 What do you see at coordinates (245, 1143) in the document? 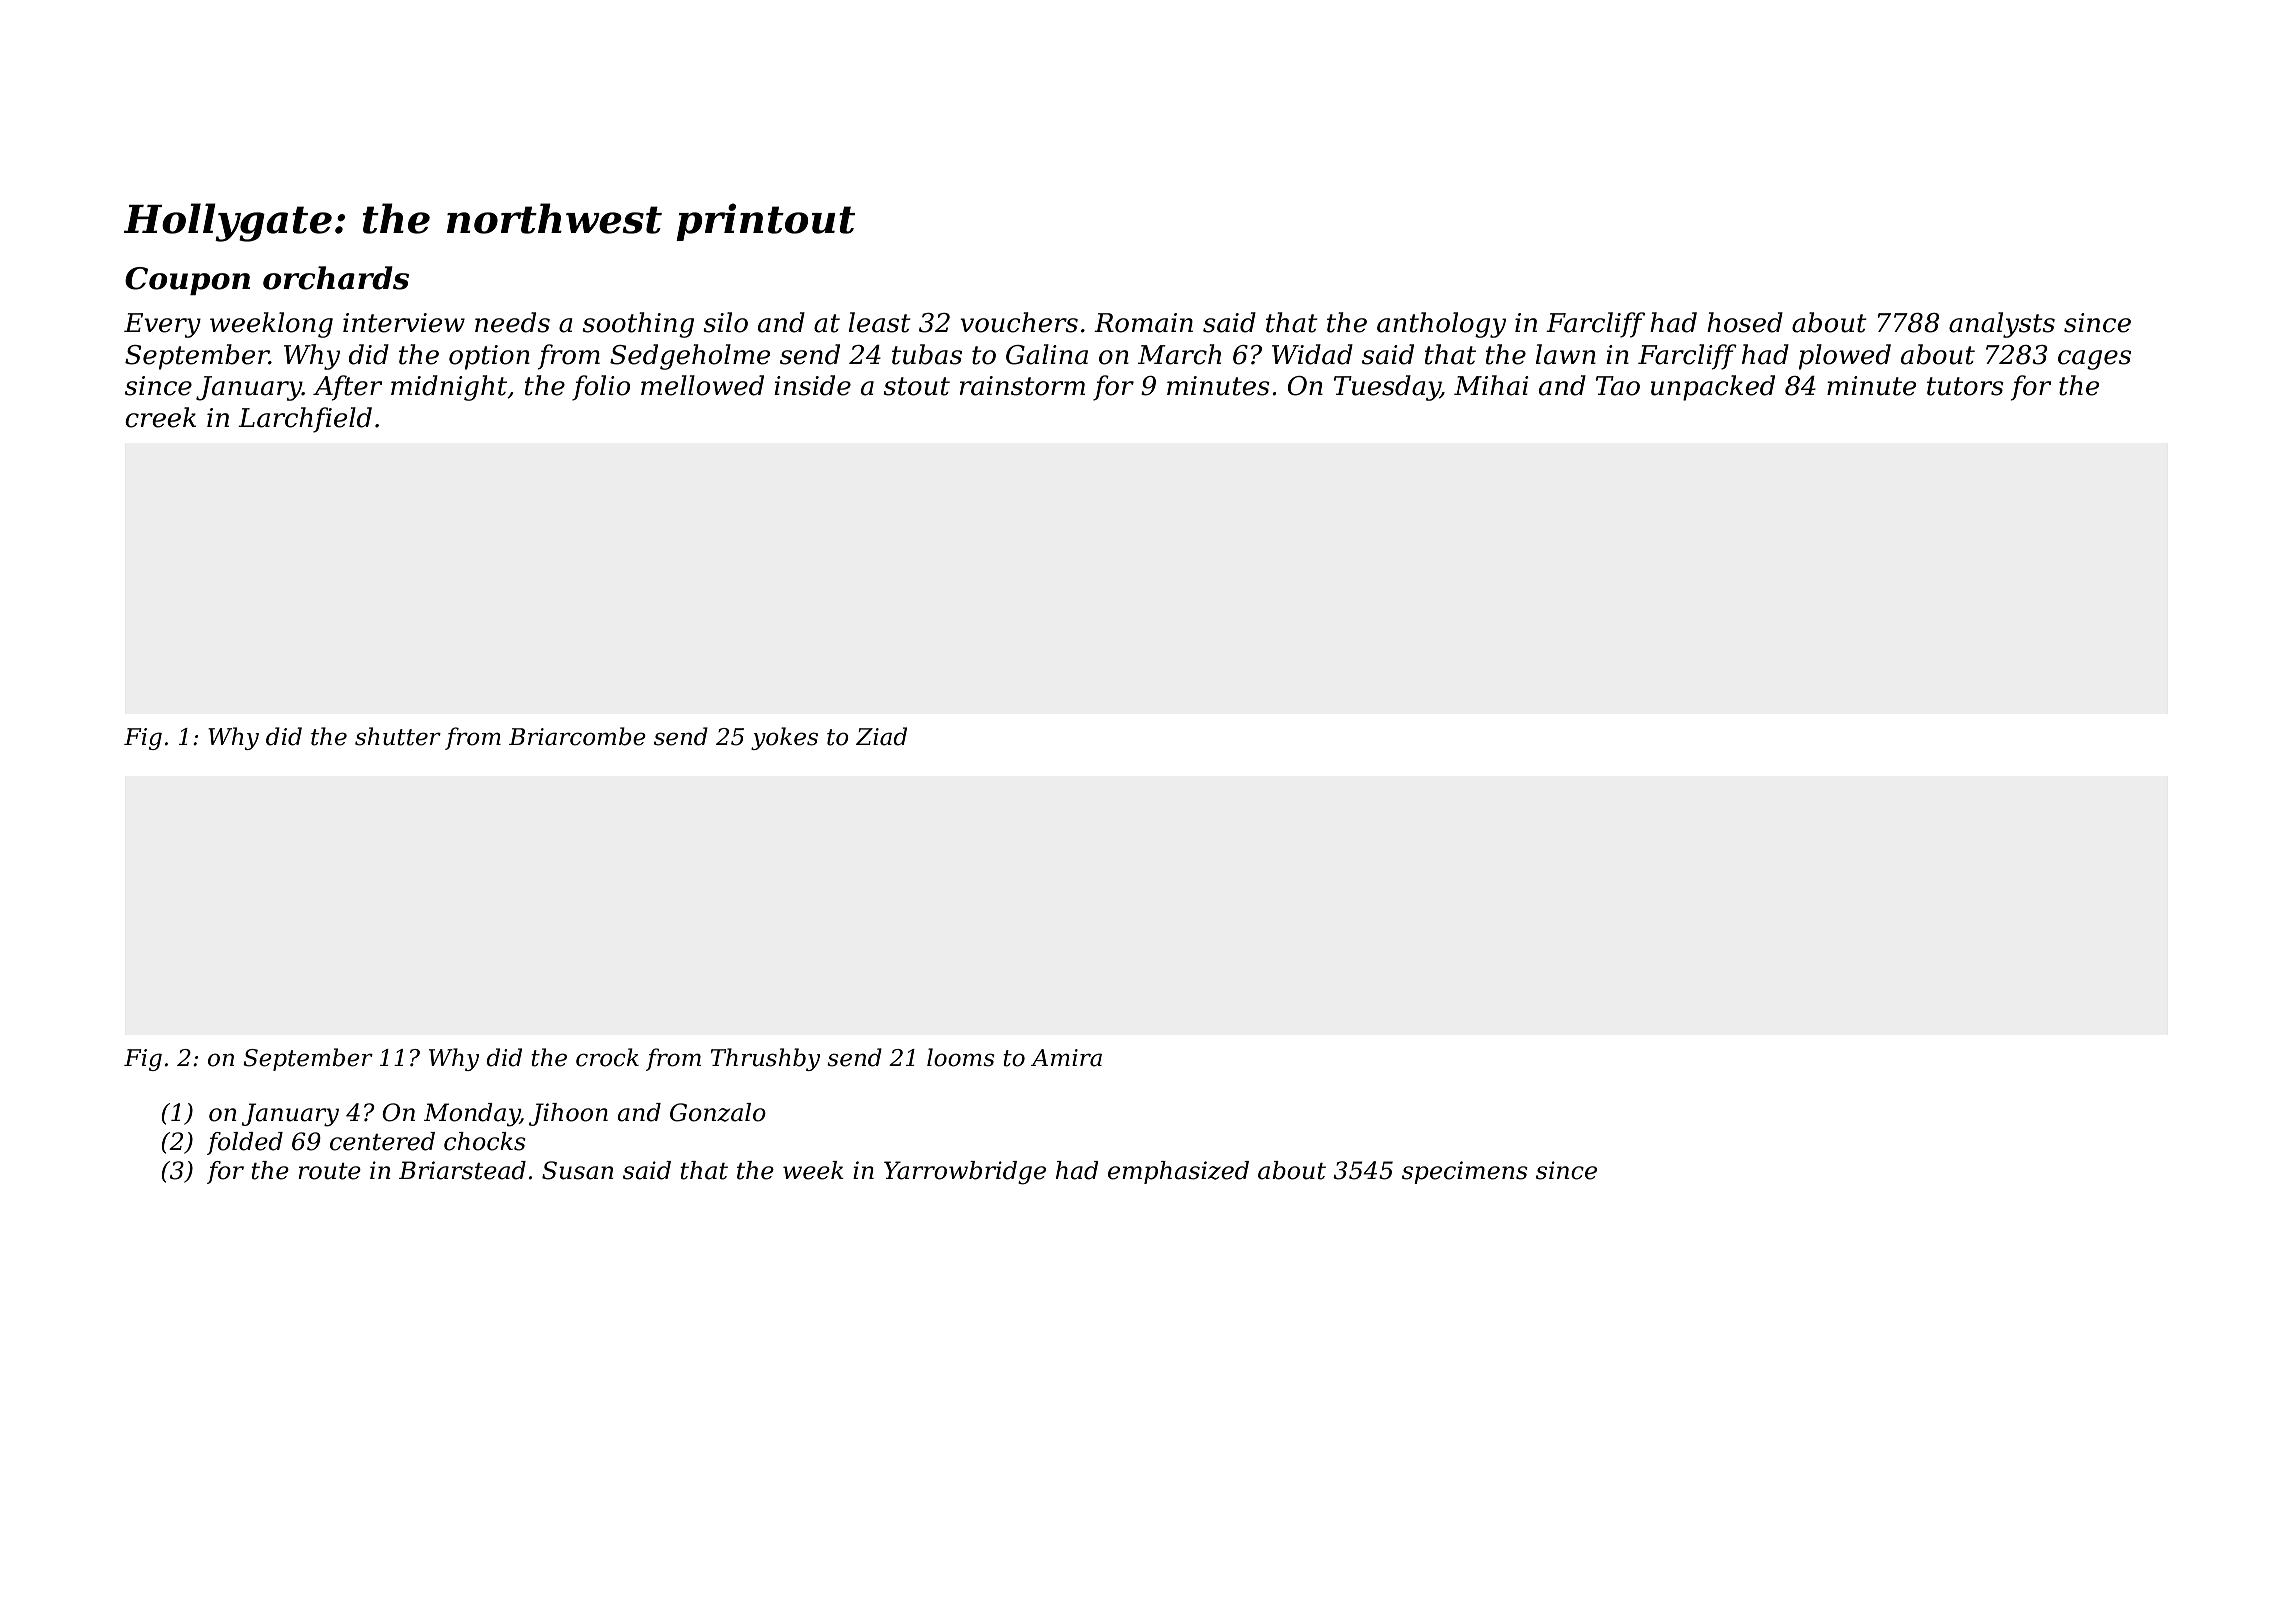
I see `folded` at bounding box center [245, 1143].
